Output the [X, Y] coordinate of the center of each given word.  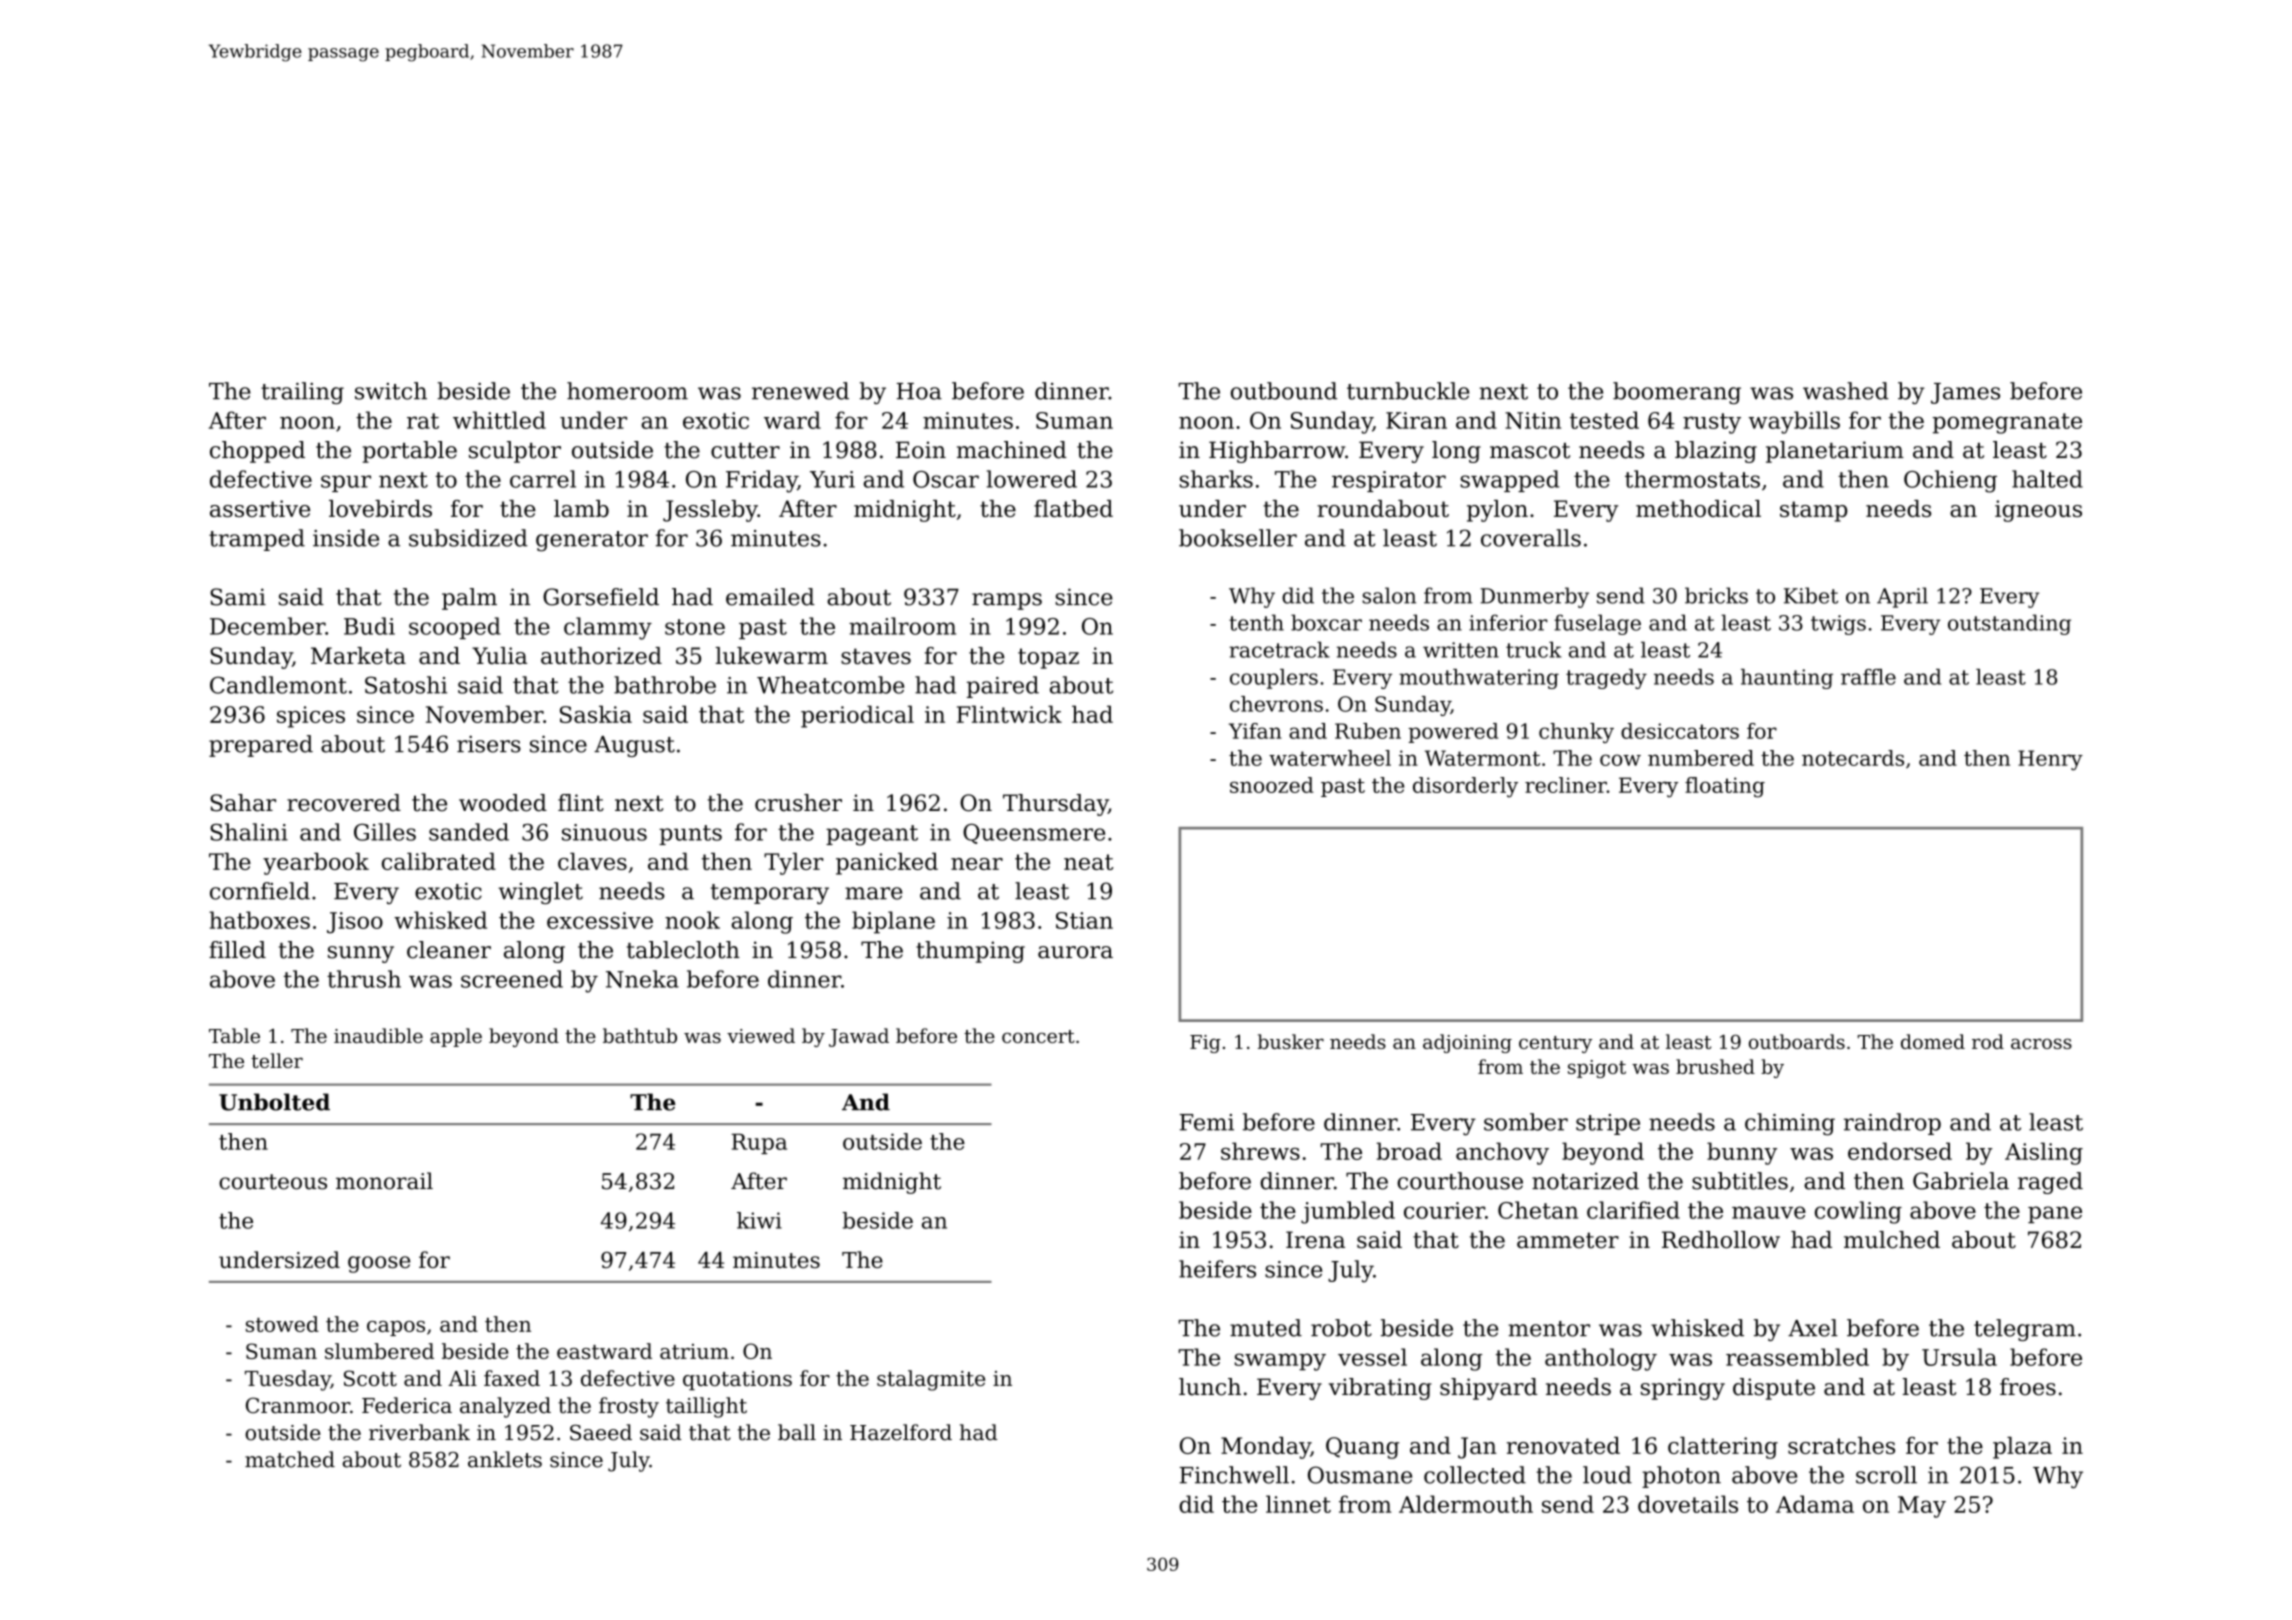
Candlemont [278, 685]
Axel [1813, 1328]
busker [1291, 1041]
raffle [1868, 677]
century [1555, 1044]
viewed [761, 1035]
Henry [2050, 760]
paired [1003, 687]
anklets [505, 1459]
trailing [302, 393]
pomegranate [2007, 423]
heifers [1217, 1269]
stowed [282, 1324]
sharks [1216, 479]
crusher [798, 803]
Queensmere [1034, 833]
